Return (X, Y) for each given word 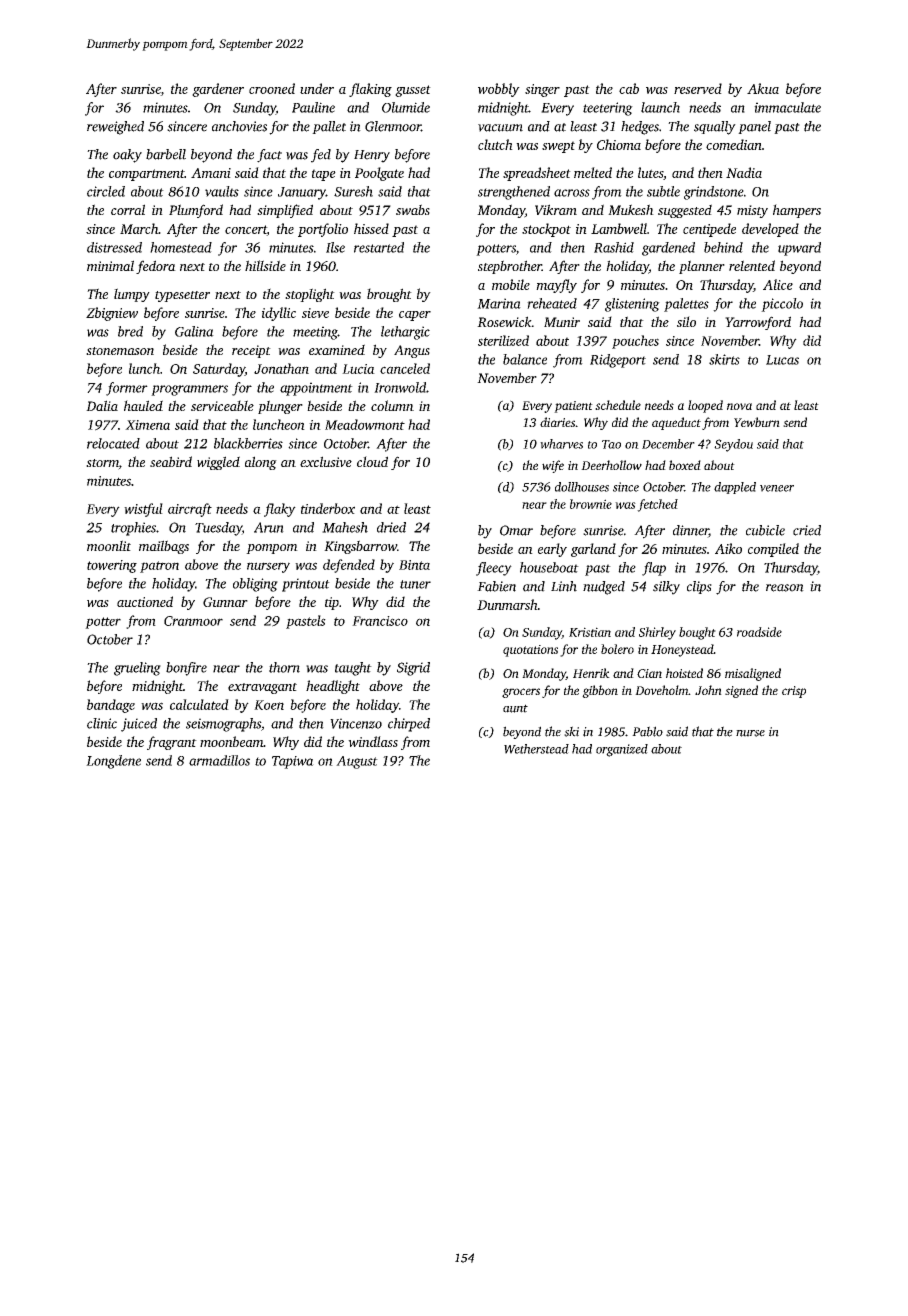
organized (622, 750)
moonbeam (231, 741)
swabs (413, 209)
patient (573, 407)
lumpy (132, 295)
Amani (211, 173)
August (357, 762)
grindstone (714, 193)
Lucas (782, 360)
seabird (171, 461)
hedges (640, 128)
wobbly (499, 90)
